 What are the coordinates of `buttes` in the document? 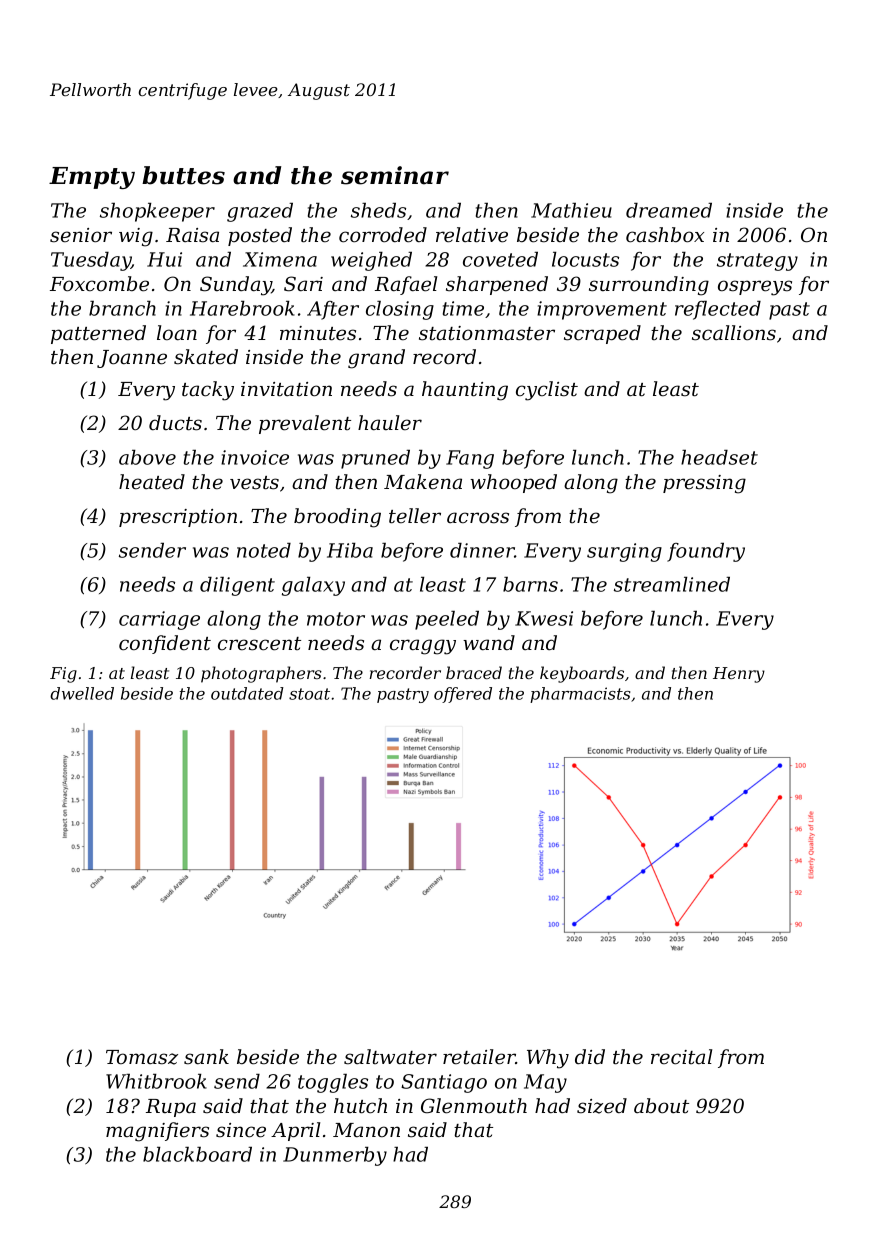 It's located at (183, 175).
